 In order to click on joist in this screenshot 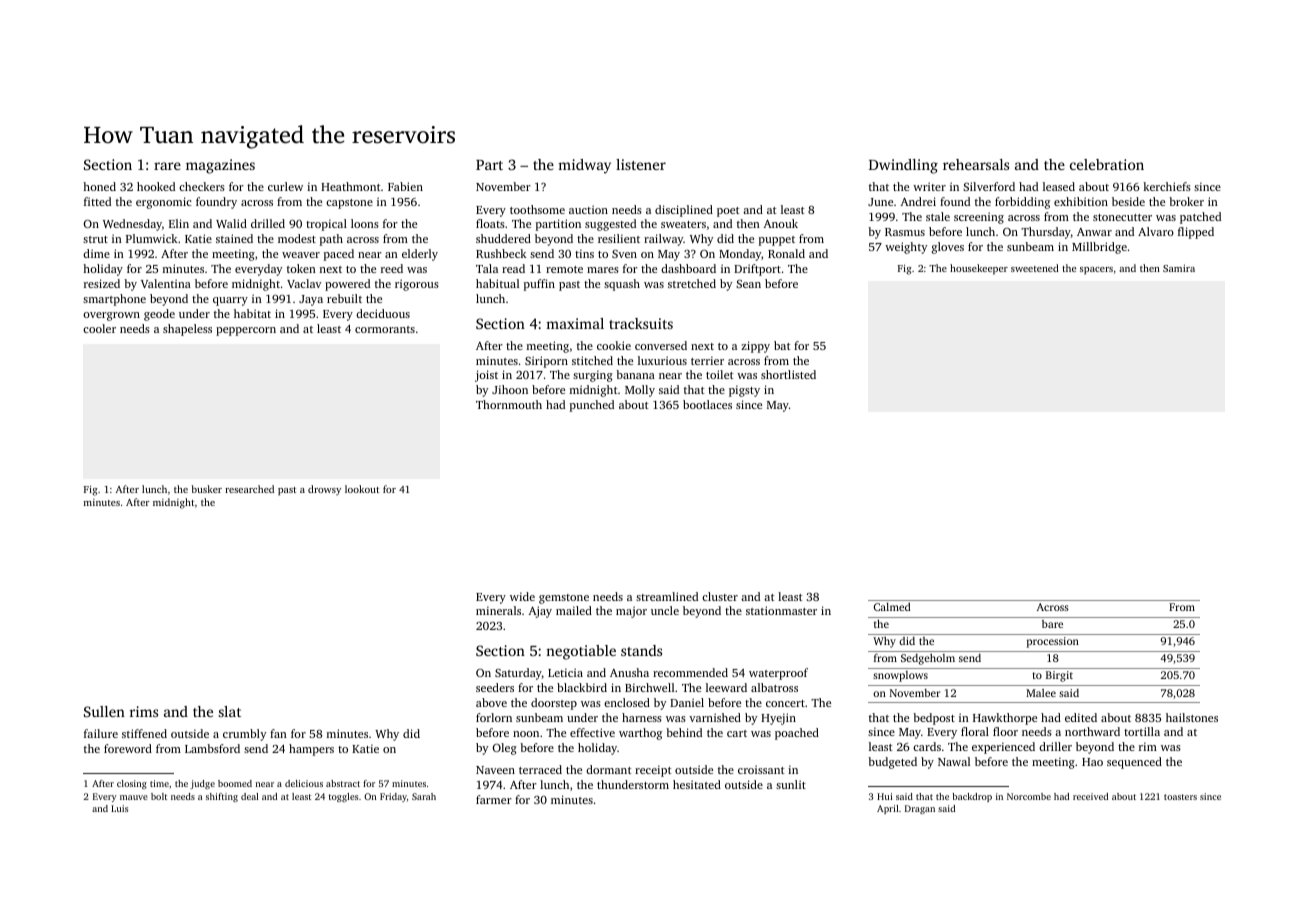, I will do `click(486, 376)`.
